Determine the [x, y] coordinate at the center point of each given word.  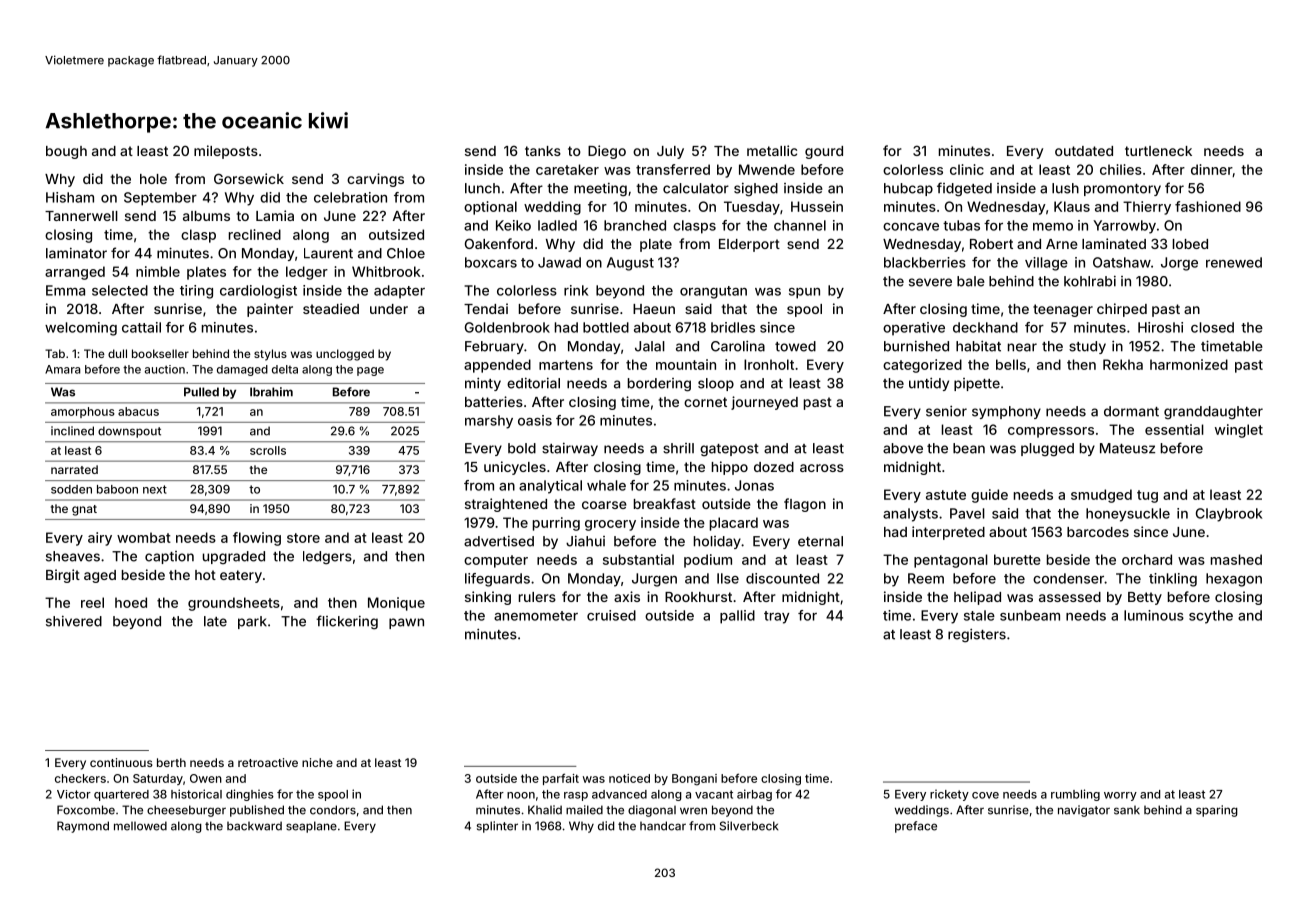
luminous [1154, 615]
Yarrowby [1124, 227]
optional [490, 208]
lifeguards [497, 580]
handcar [663, 826]
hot [205, 575]
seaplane [311, 827]
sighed [756, 190]
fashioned [1208, 206]
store [303, 538]
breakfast [665, 503]
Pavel [967, 513]
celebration [350, 197]
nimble [158, 271]
